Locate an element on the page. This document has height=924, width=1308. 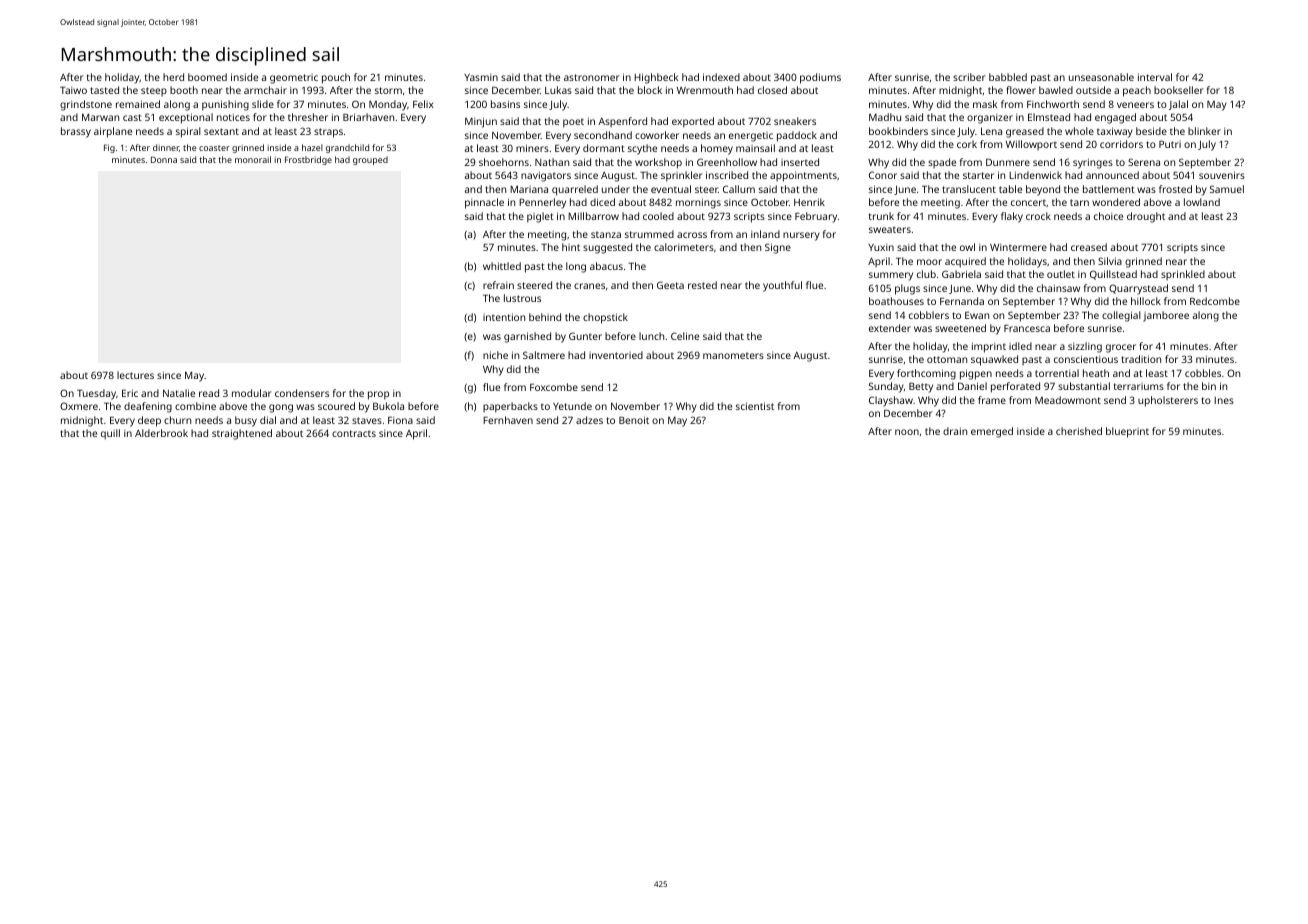
veneers is located at coordinates (1135, 105).
